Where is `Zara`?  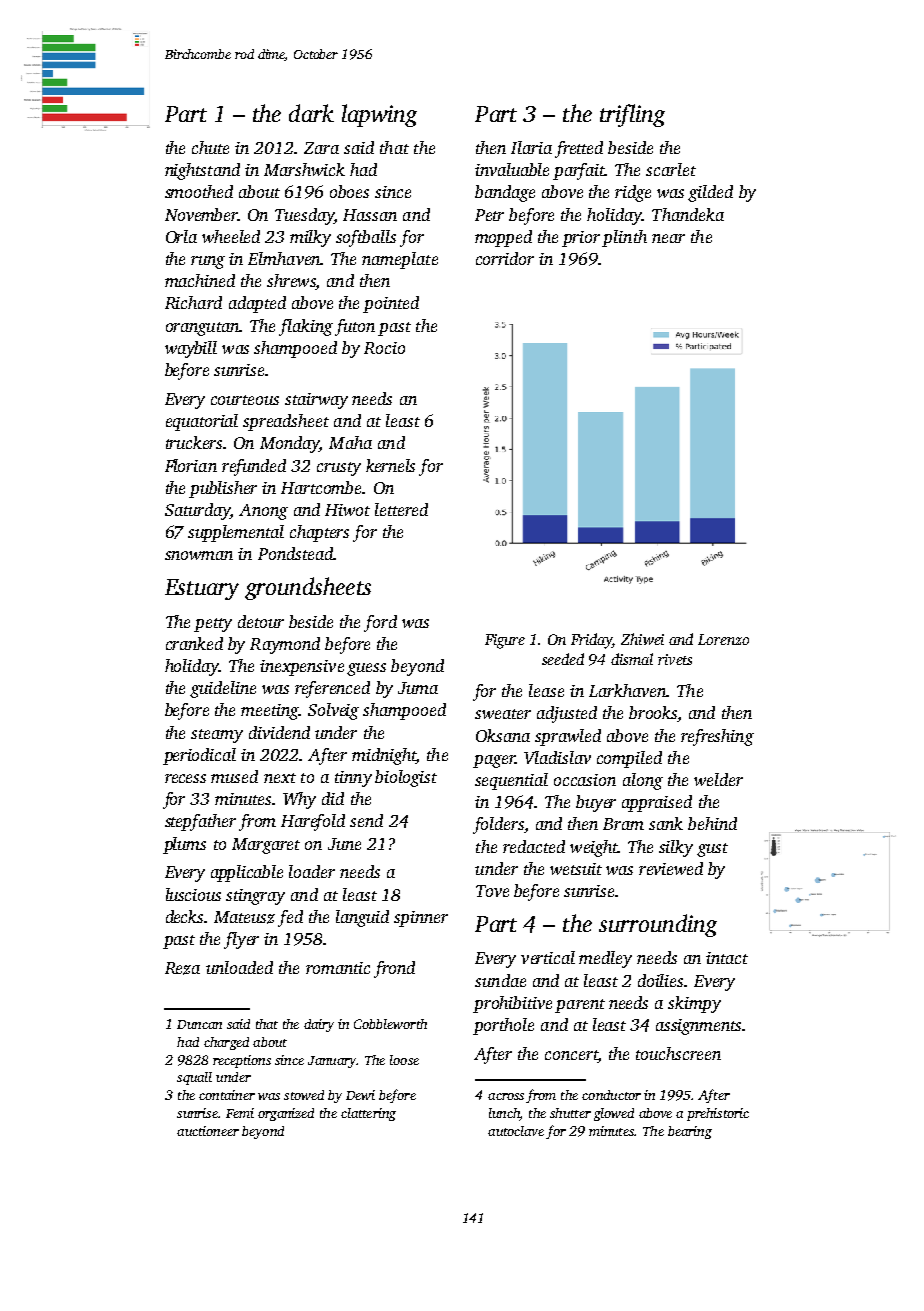 Zara is located at coordinates (321, 148).
